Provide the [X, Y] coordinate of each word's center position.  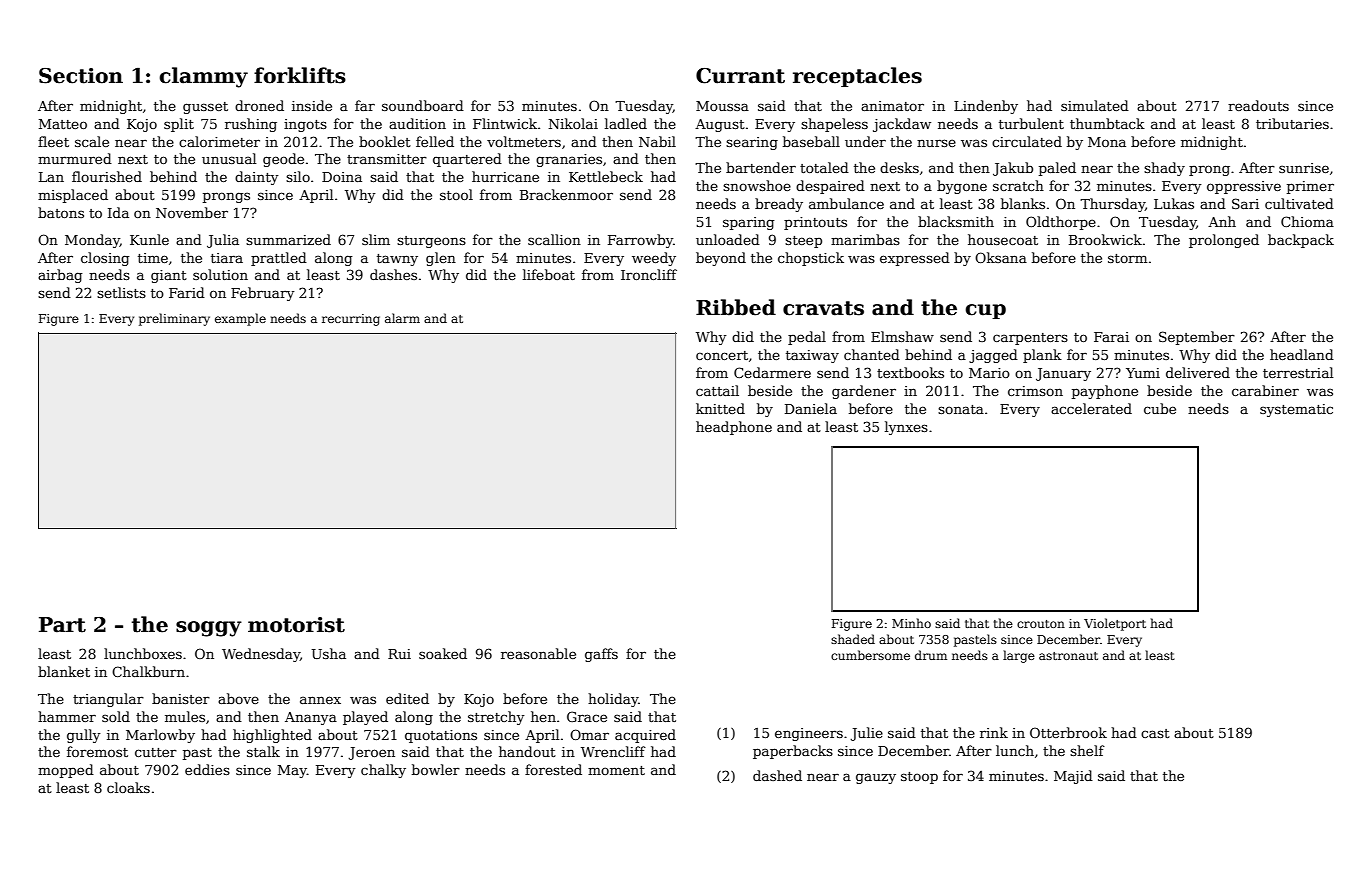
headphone [734, 428]
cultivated [1299, 203]
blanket [64, 671]
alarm [402, 318]
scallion [554, 239]
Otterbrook [1068, 732]
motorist [296, 625]
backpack [1301, 241]
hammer [67, 716]
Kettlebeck [606, 176]
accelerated [1091, 408]
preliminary [174, 319]
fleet [53, 141]
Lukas [1174, 203]
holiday [613, 700]
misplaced [73, 196]
